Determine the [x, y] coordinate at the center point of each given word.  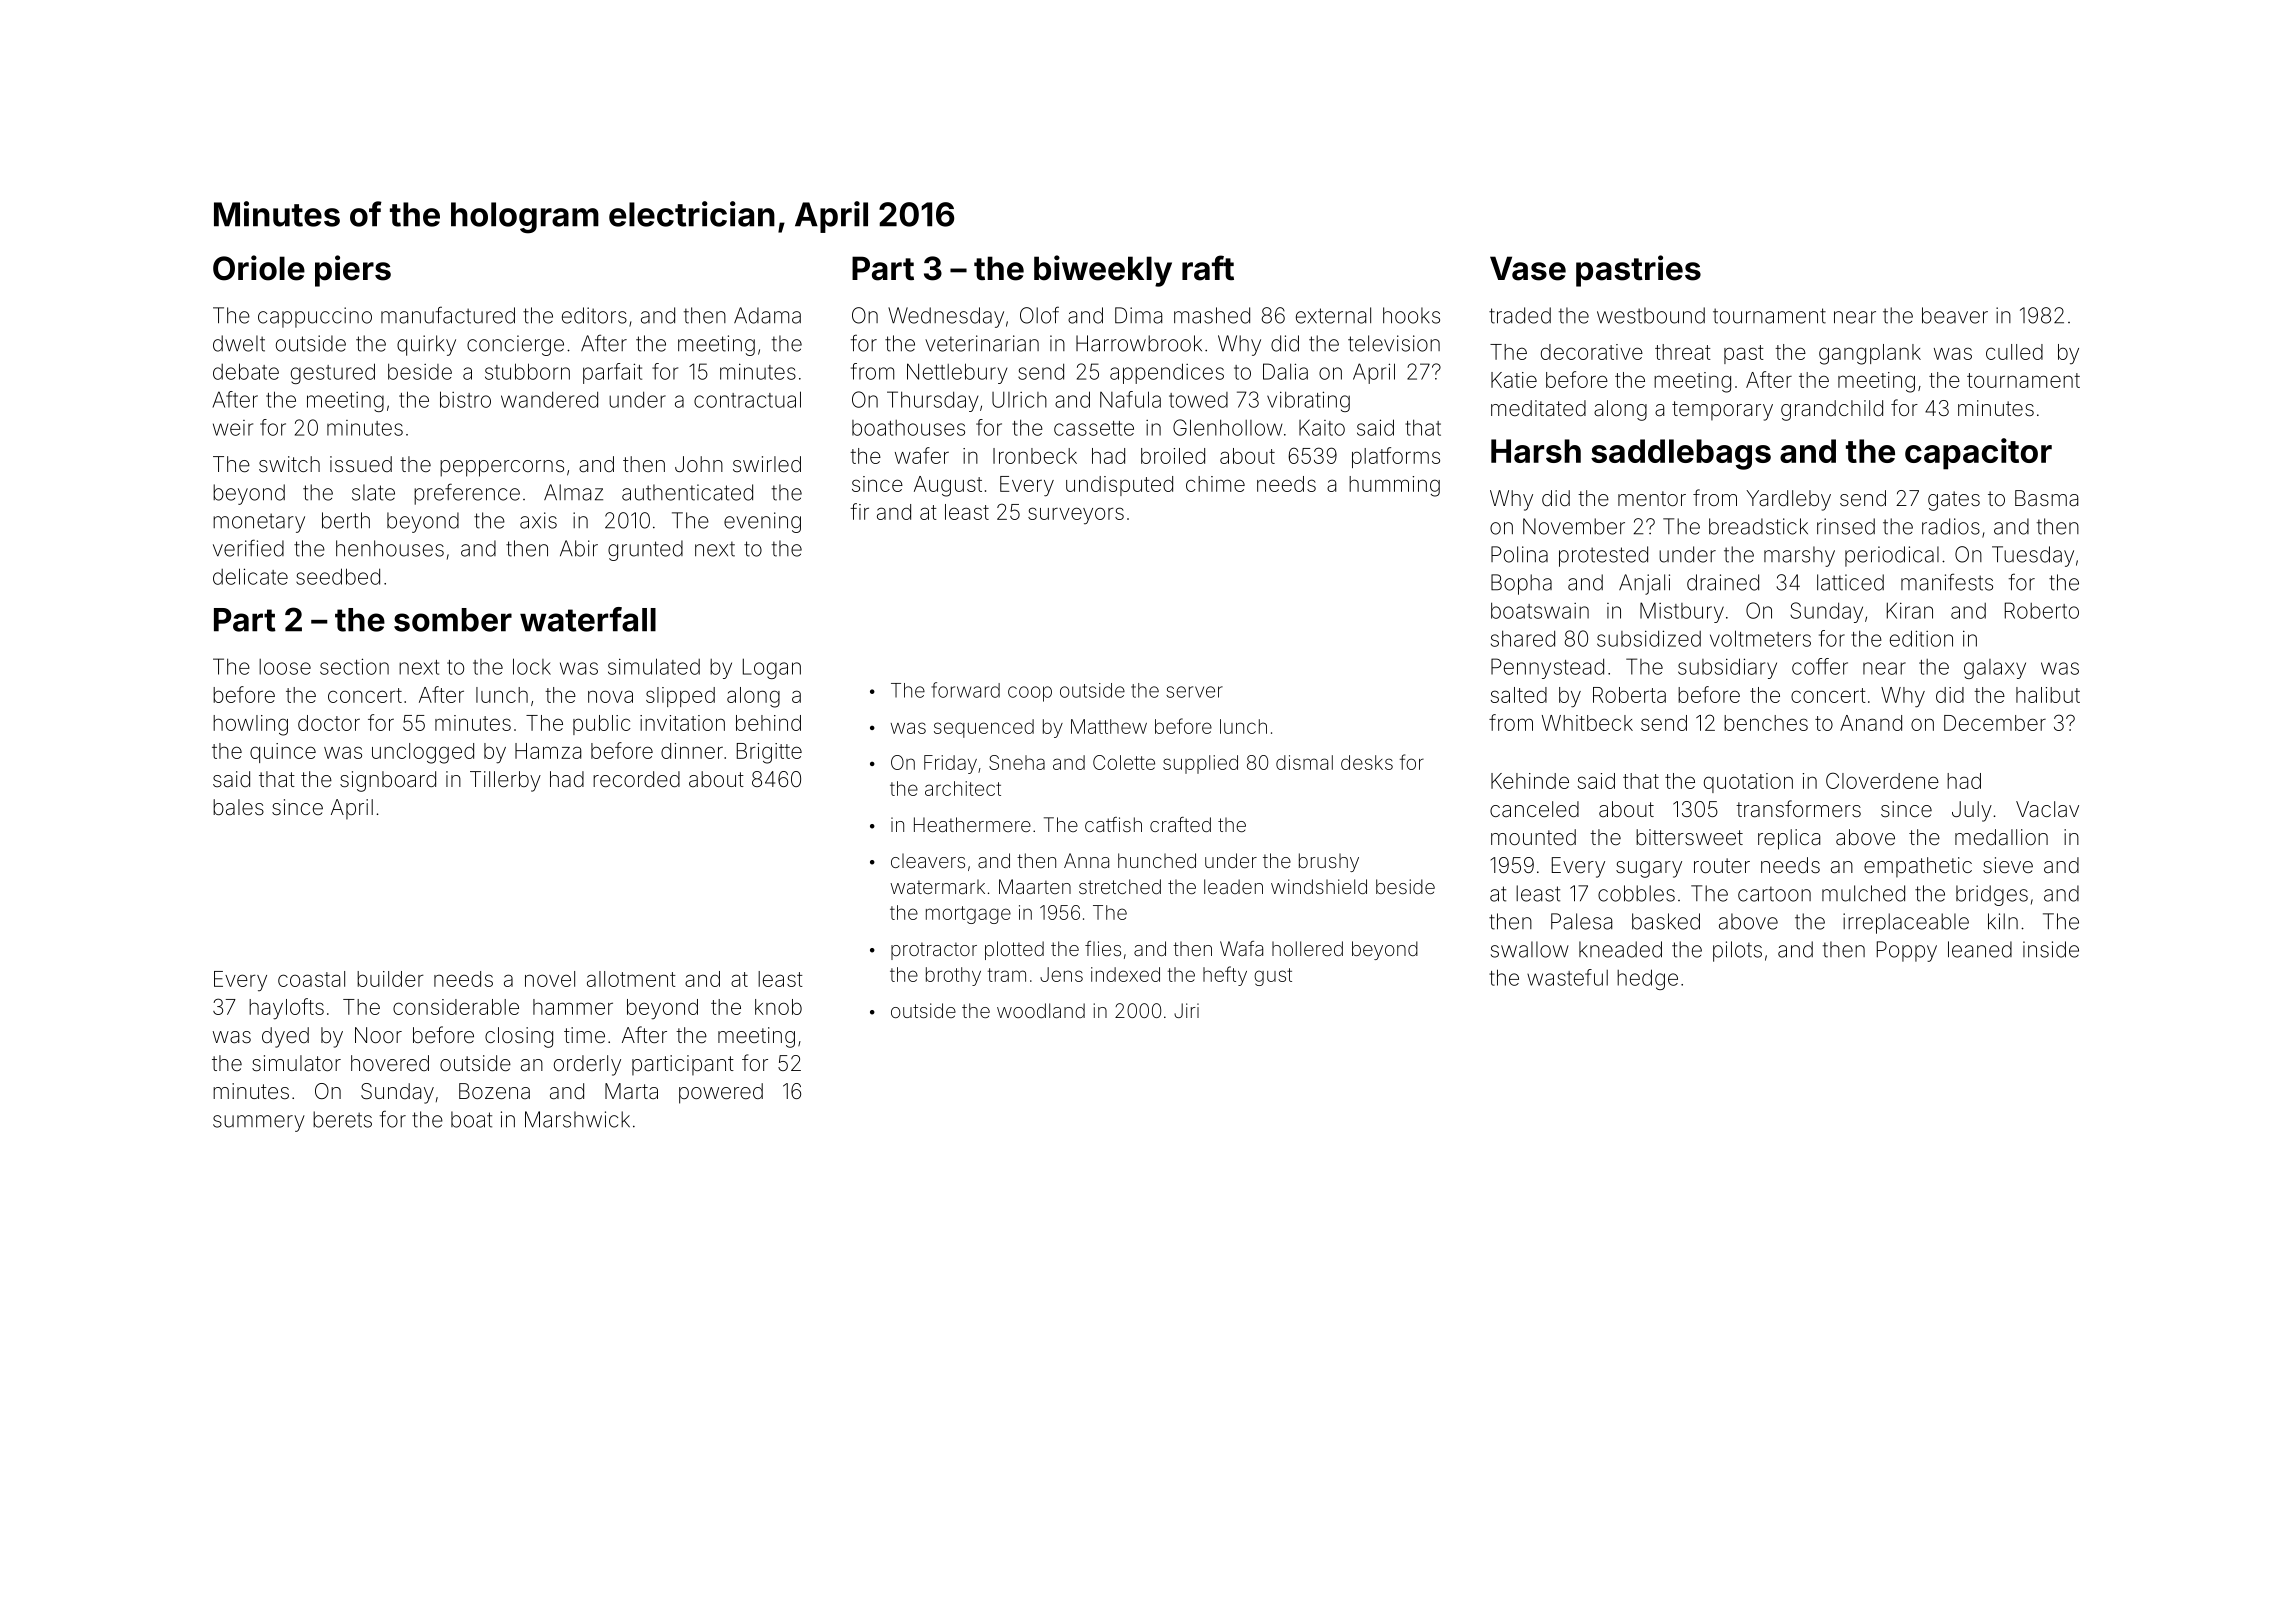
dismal [1304, 762]
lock [532, 666]
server [1194, 692]
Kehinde [1530, 781]
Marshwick [577, 1119]
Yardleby [1788, 500]
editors [594, 315]
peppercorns [502, 468]
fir [859, 511]
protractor [934, 951]
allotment [631, 979]
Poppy [1907, 951]
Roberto [2042, 610]
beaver [1955, 315]
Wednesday [946, 317]
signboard [388, 781]
